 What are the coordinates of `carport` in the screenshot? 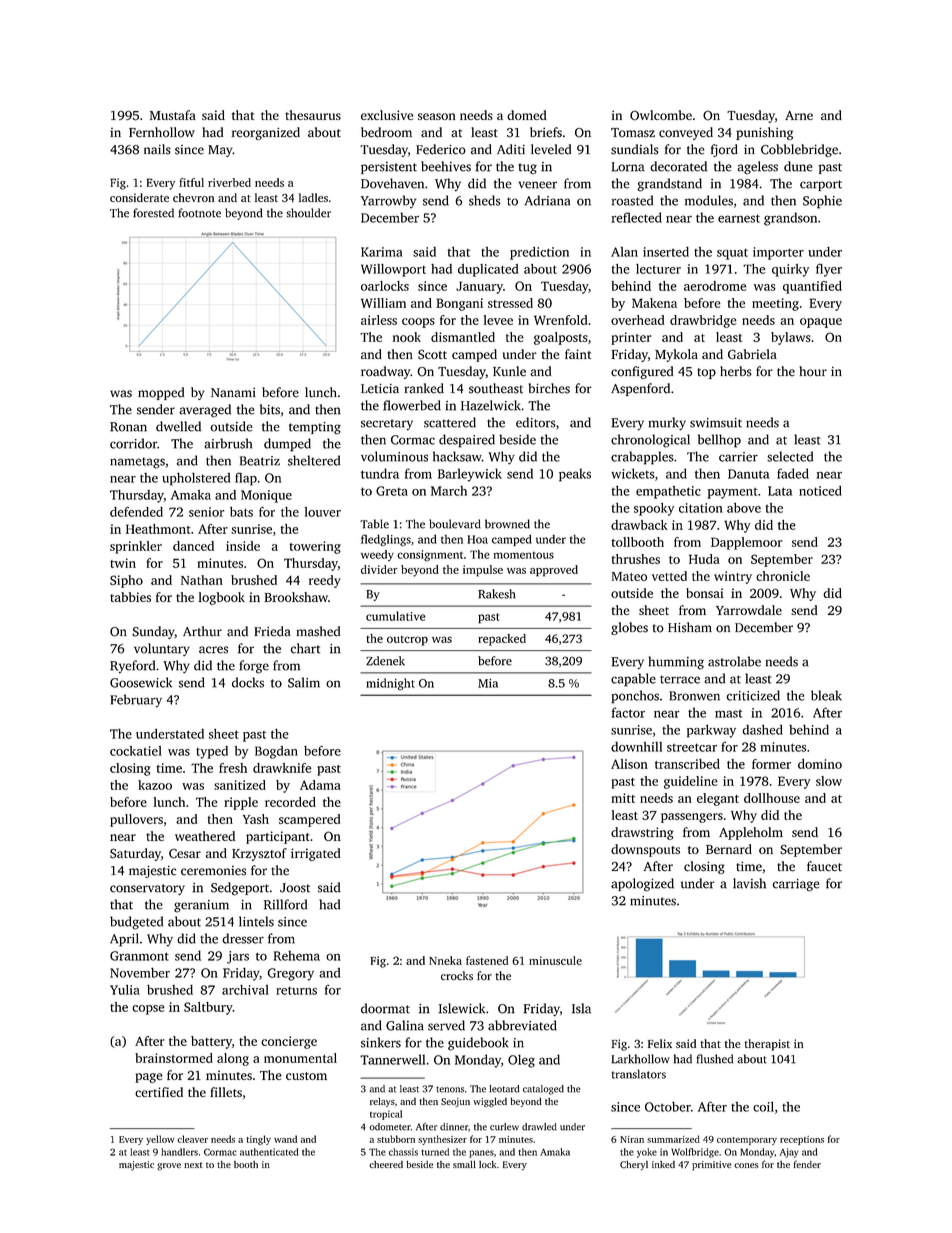 It's located at (821, 185).
